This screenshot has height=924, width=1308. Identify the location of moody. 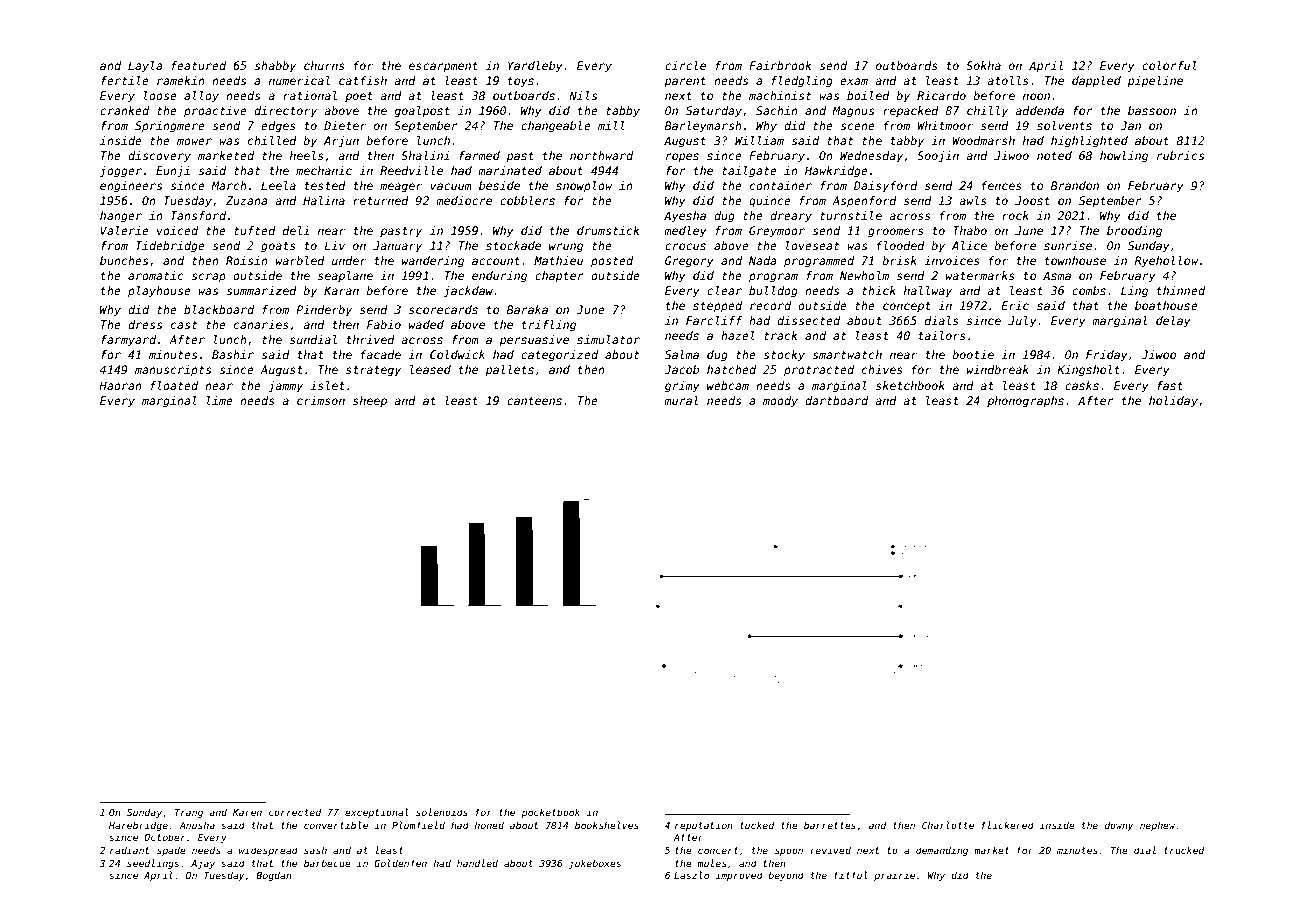
(780, 402).
